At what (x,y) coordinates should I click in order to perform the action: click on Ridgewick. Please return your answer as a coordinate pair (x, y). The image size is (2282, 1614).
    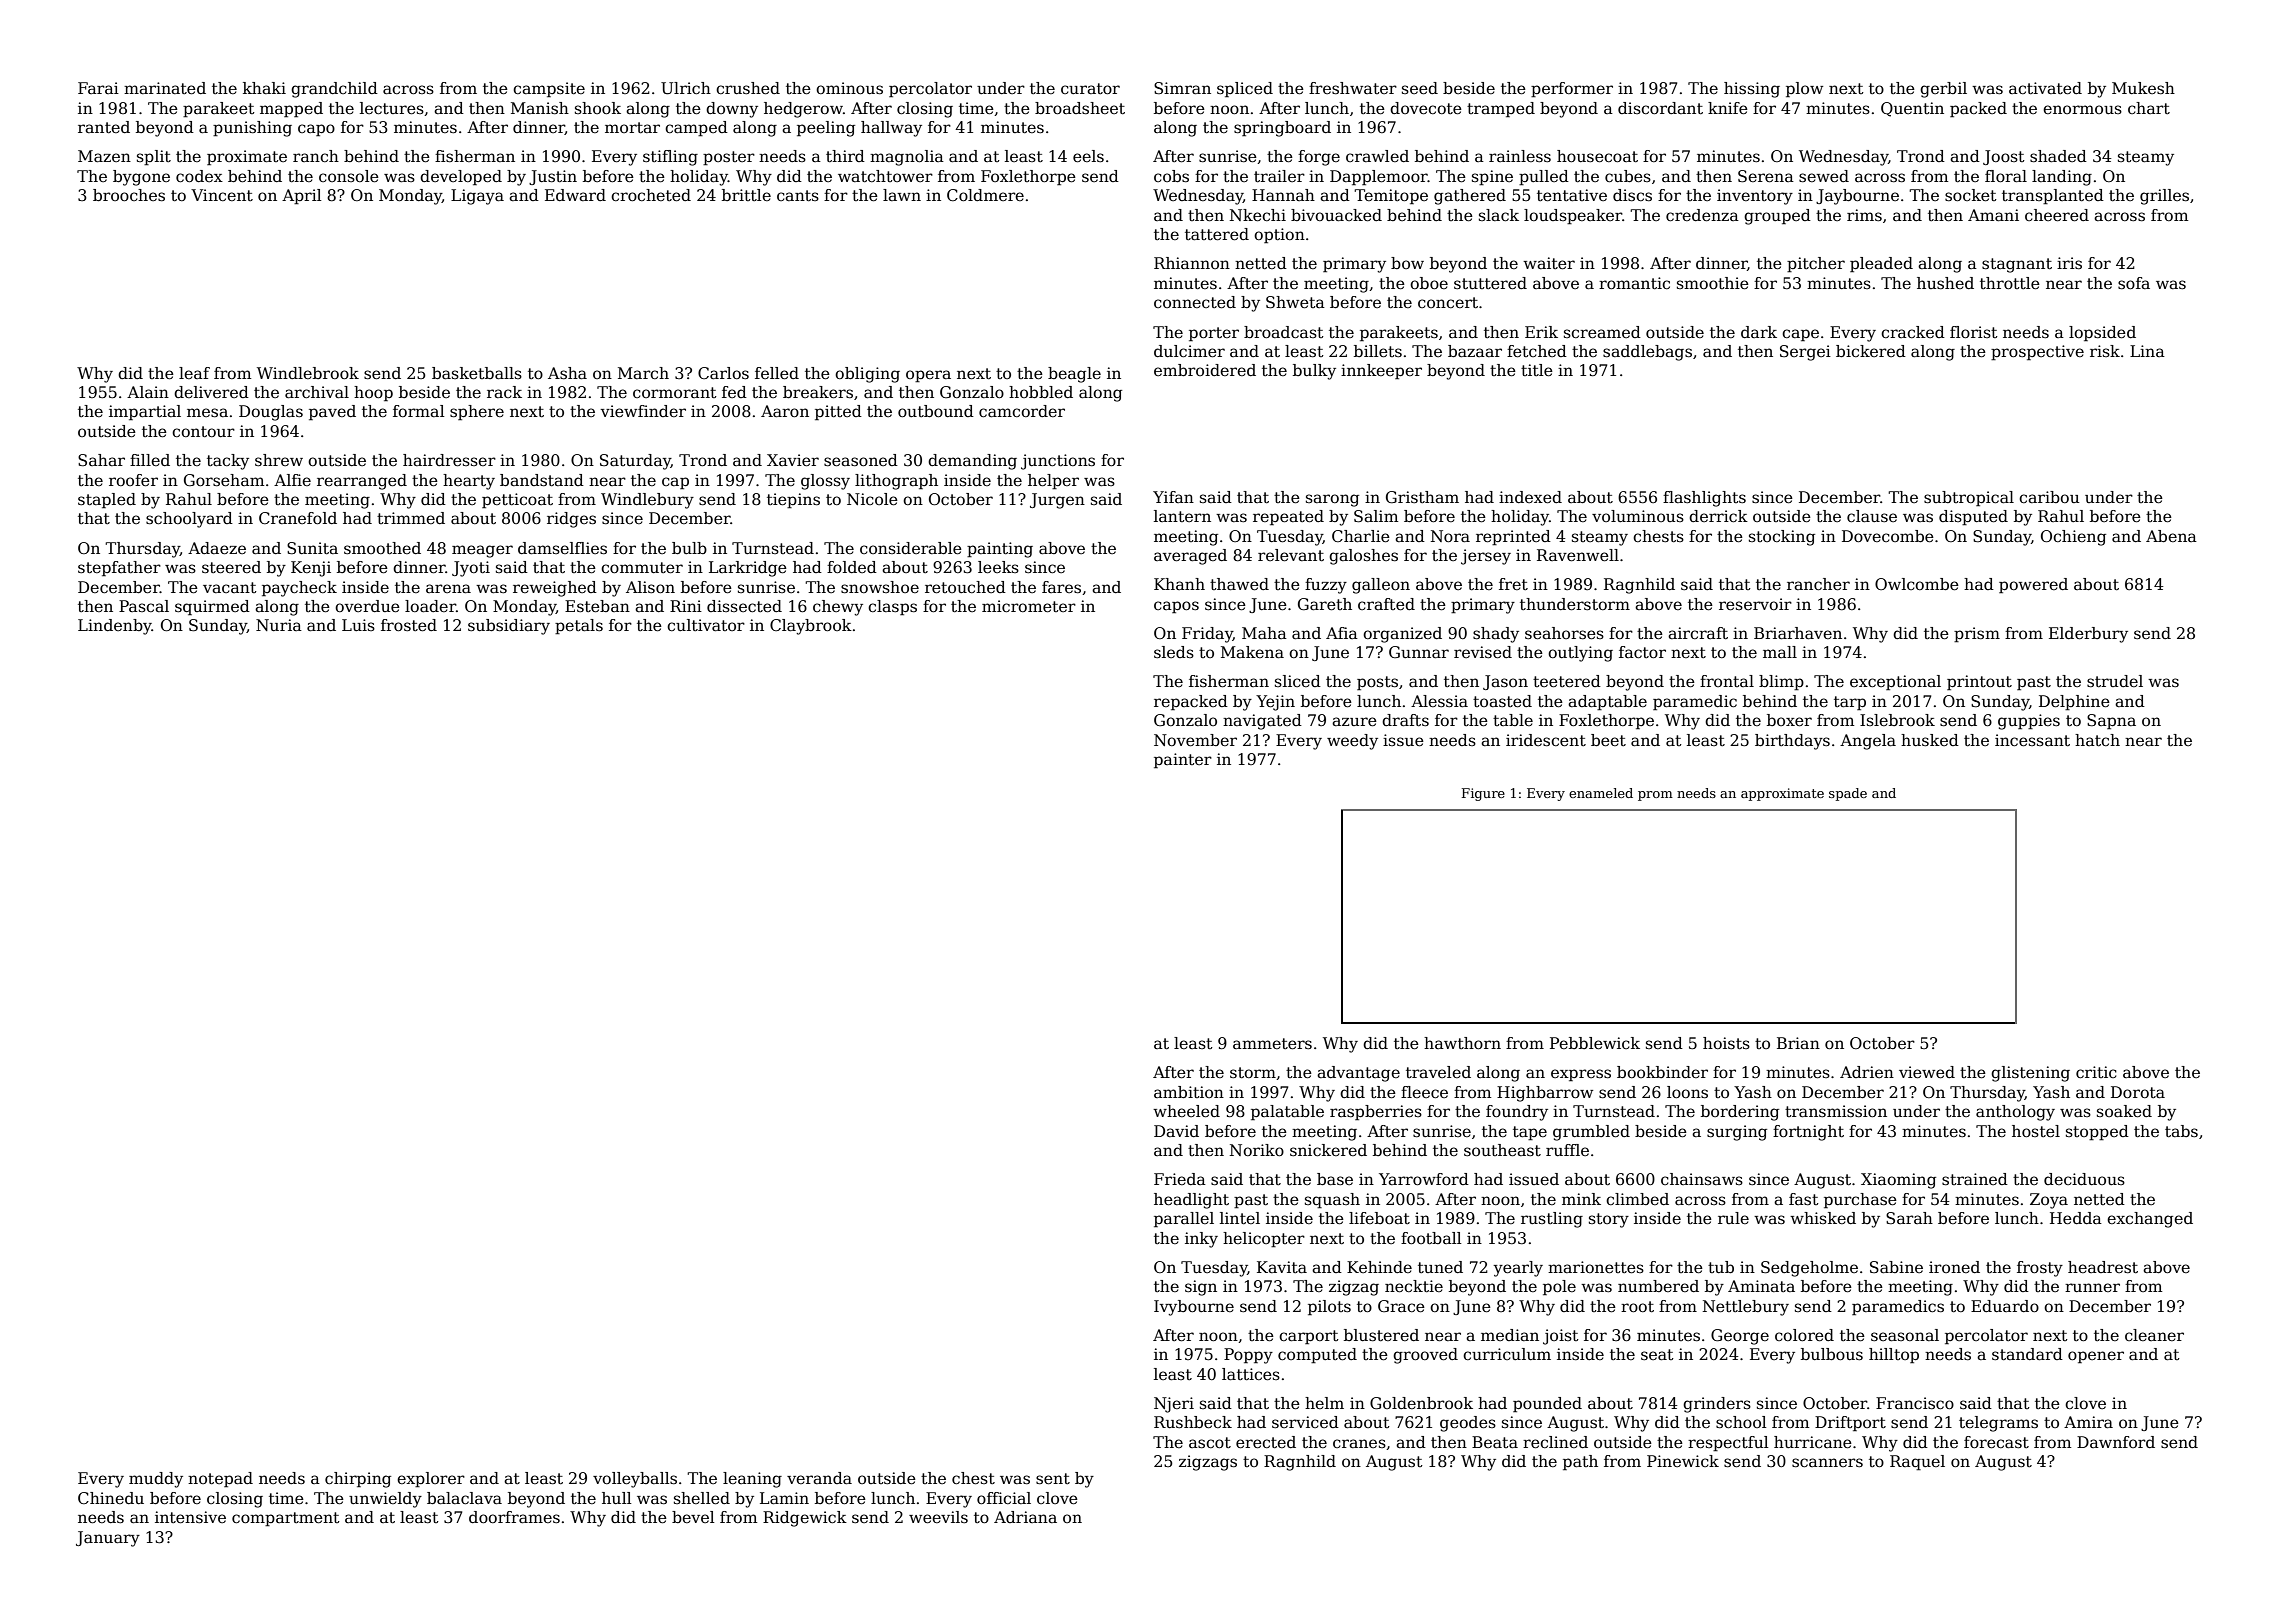
    Looking at the image, I should click on (805, 1519).
